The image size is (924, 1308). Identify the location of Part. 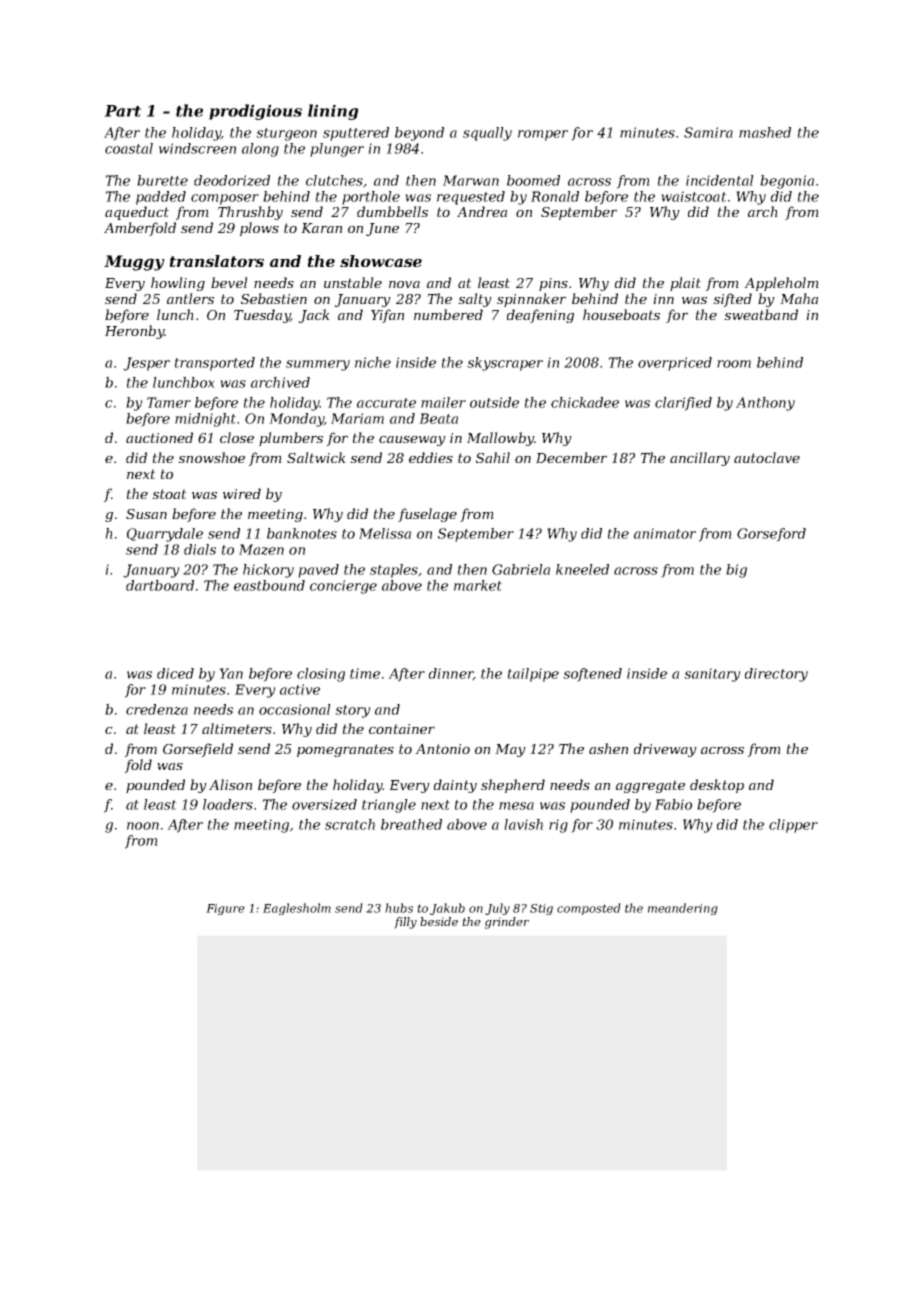
(122, 111).
